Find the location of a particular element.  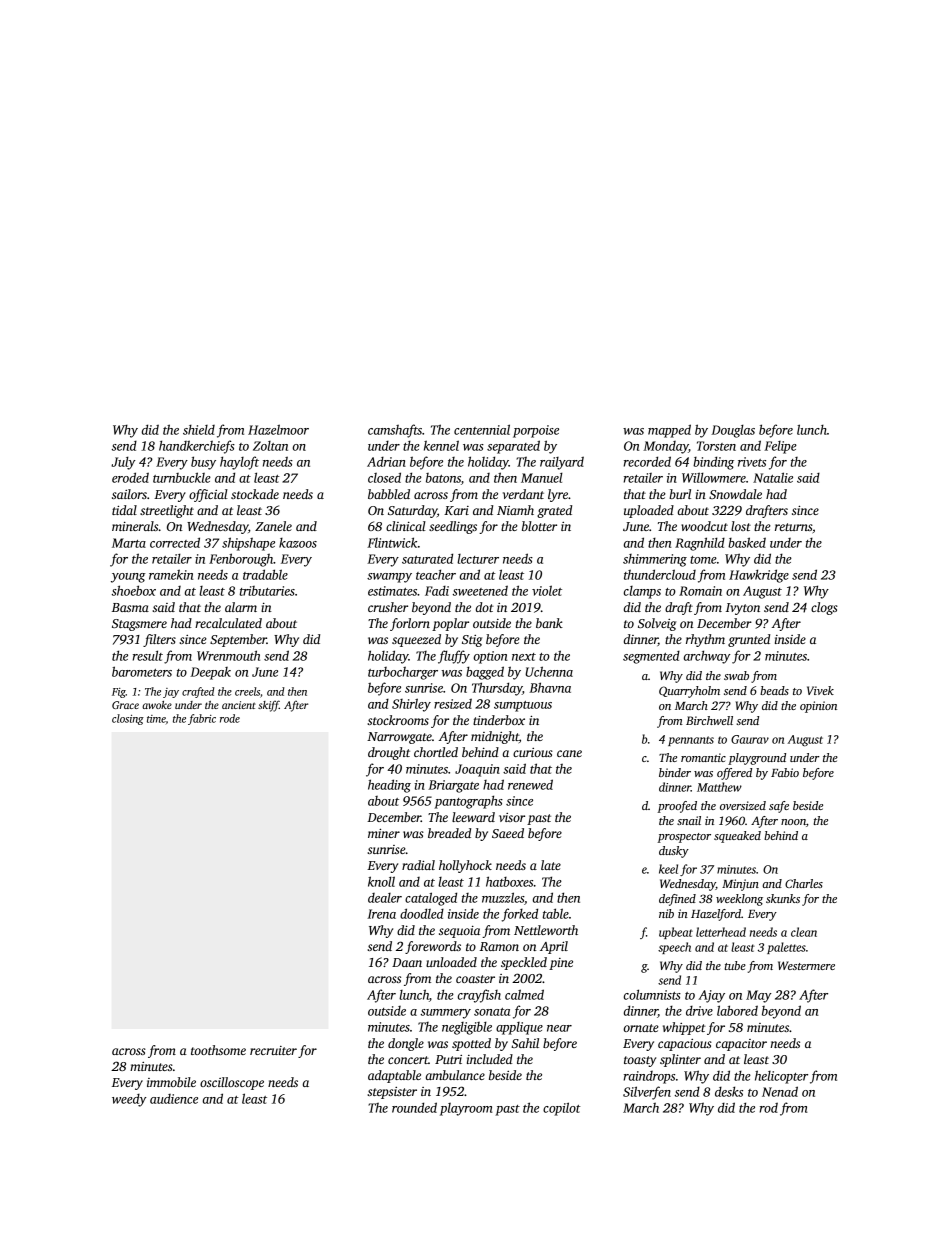

Westermere is located at coordinates (806, 965).
